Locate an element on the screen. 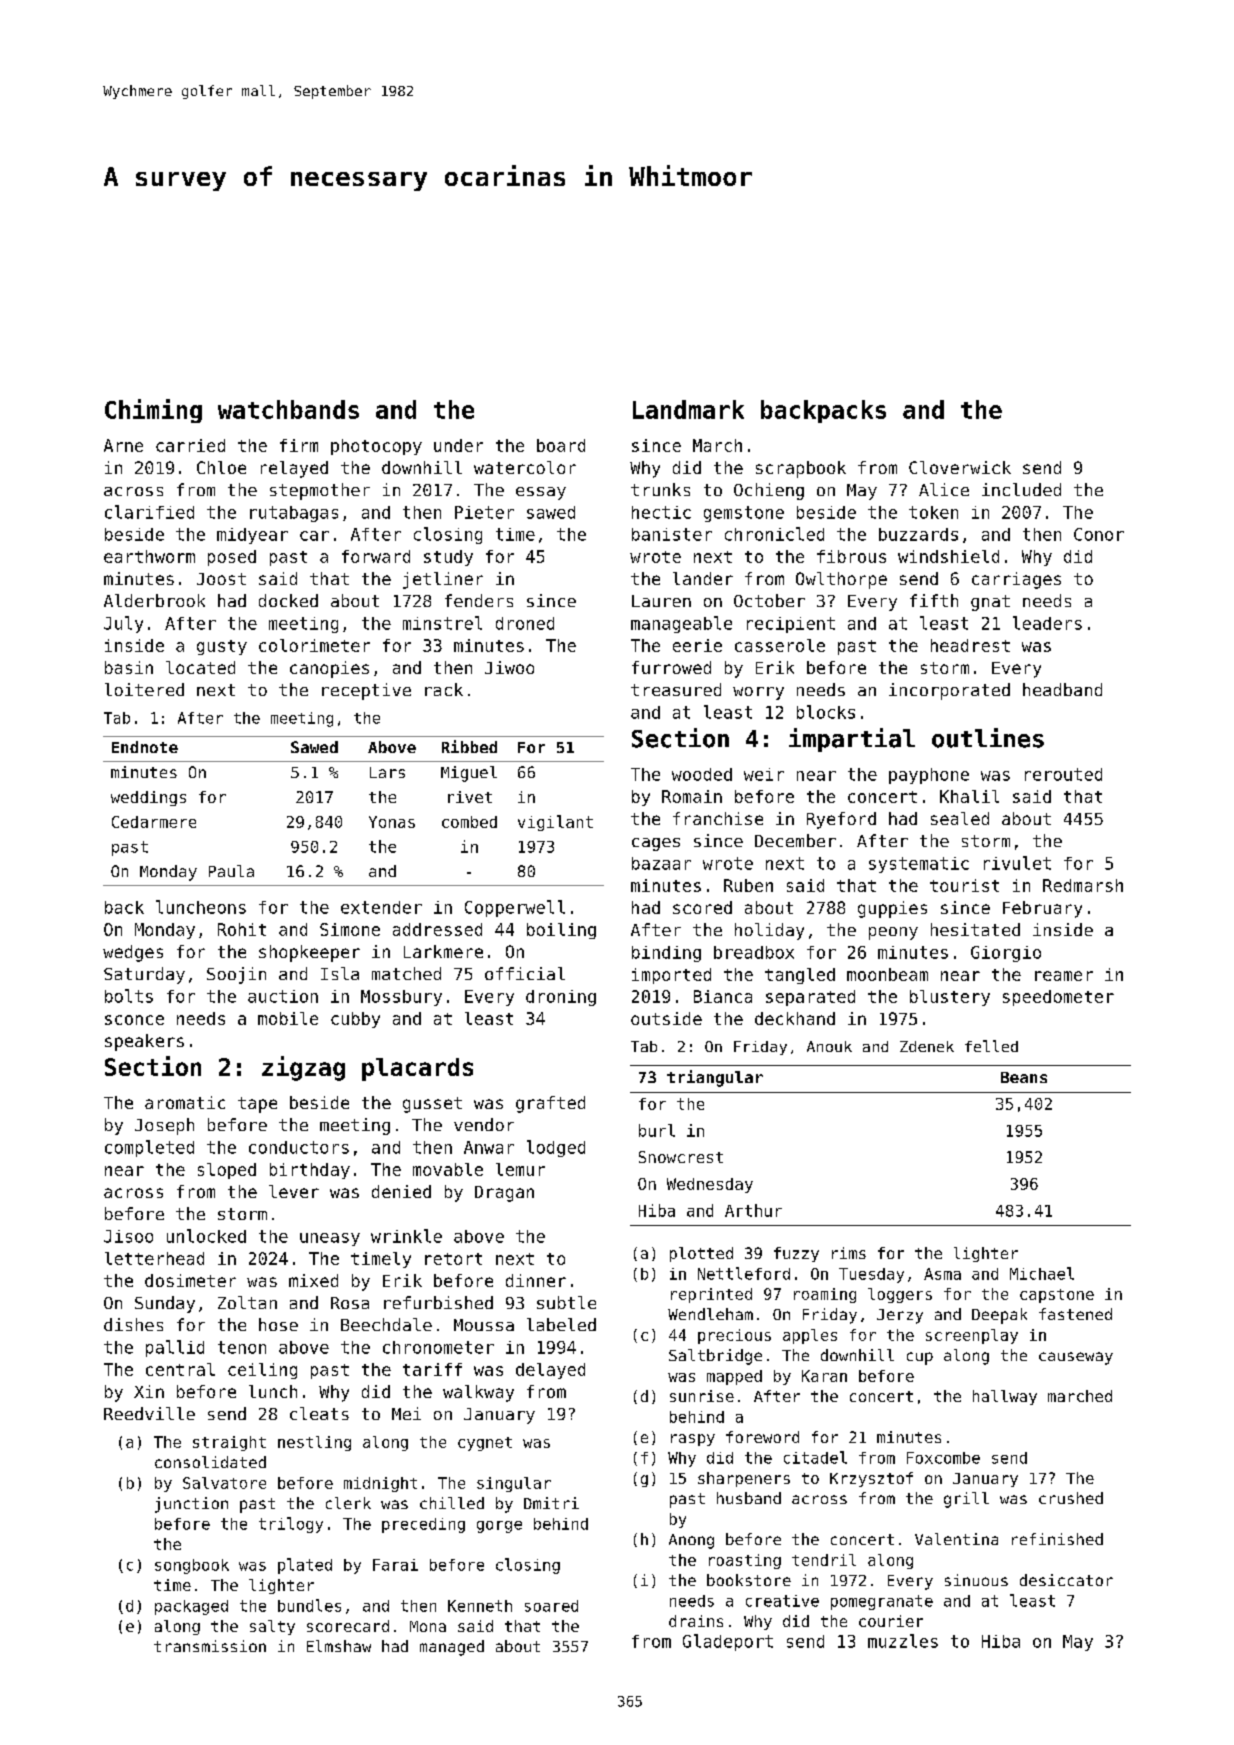 This screenshot has height=1745, width=1234. Anouk is located at coordinates (829, 1046).
